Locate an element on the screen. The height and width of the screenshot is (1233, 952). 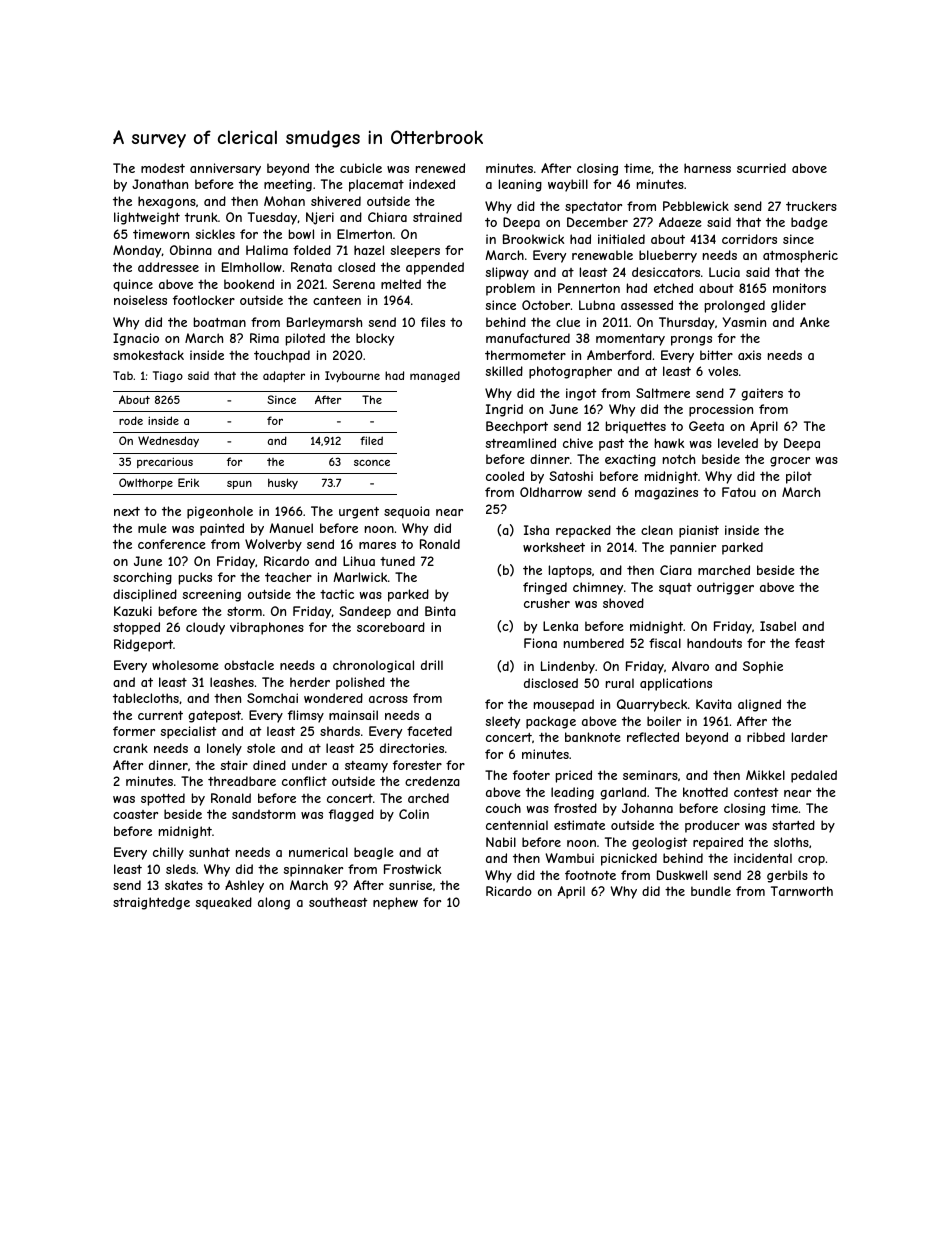
waybill is located at coordinates (568, 185).
